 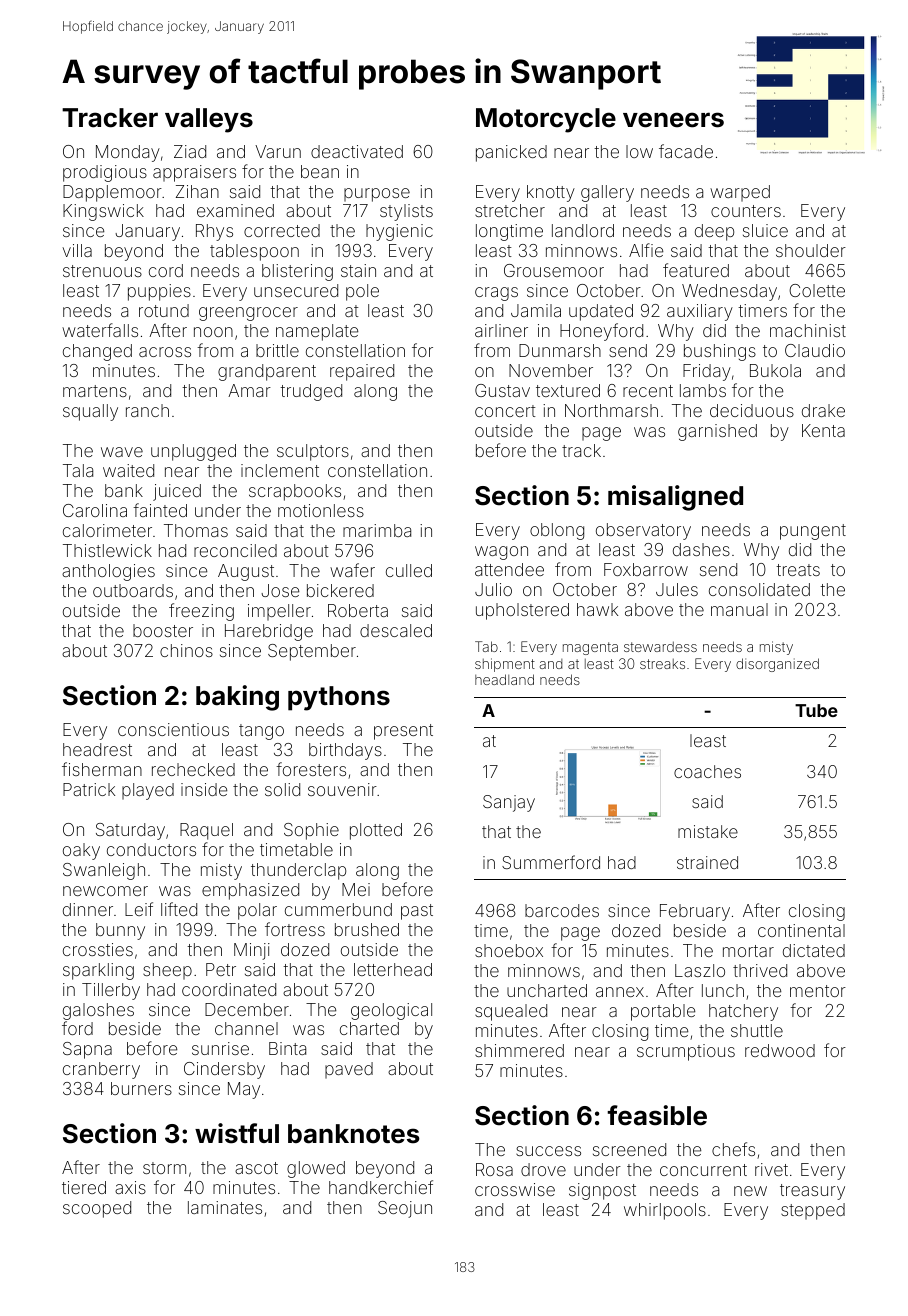 What do you see at coordinates (511, 153) in the screenshot?
I see `panicked` at bounding box center [511, 153].
